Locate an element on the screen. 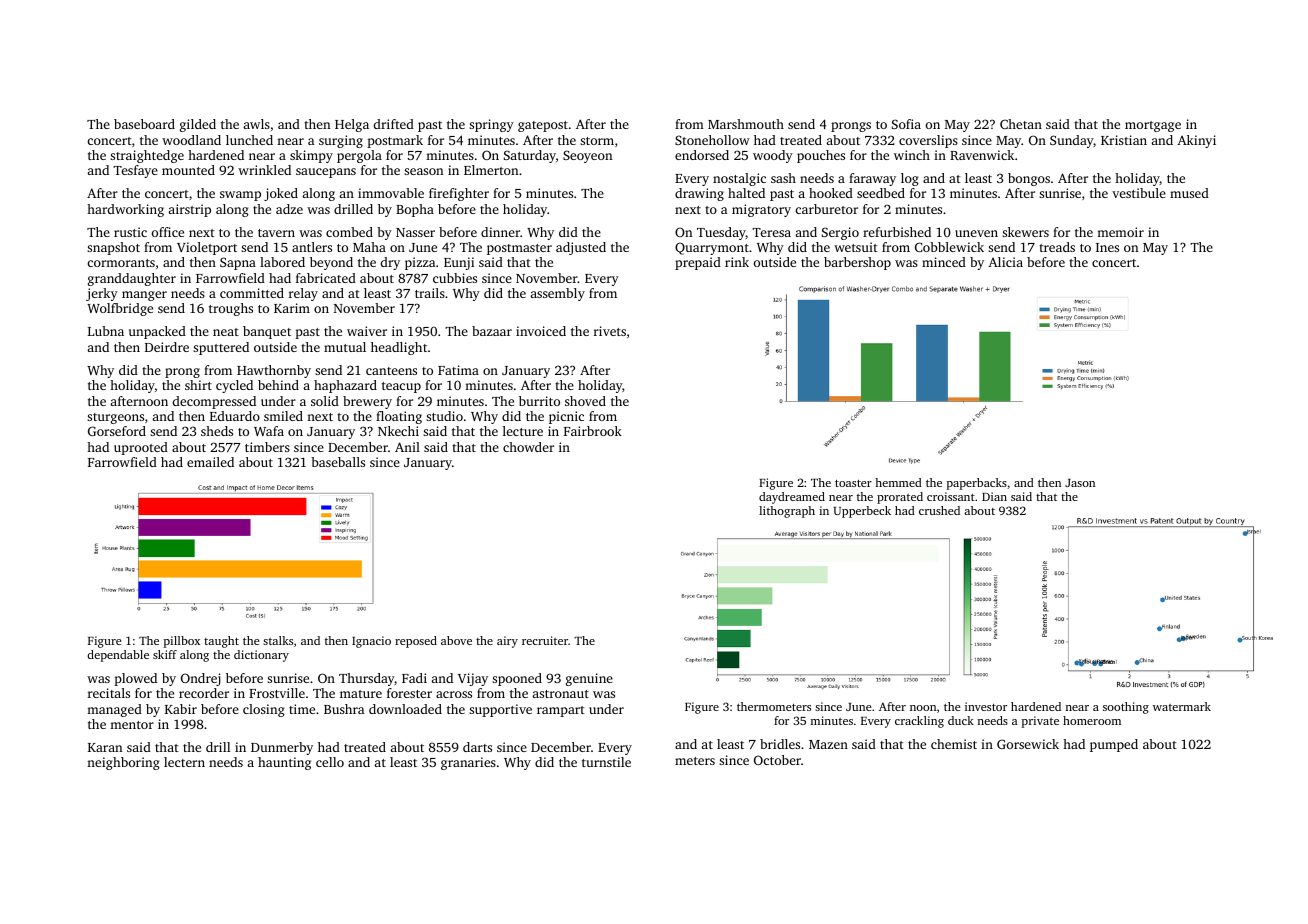 The width and height of the screenshot is (1308, 924). Helga is located at coordinates (352, 125).
